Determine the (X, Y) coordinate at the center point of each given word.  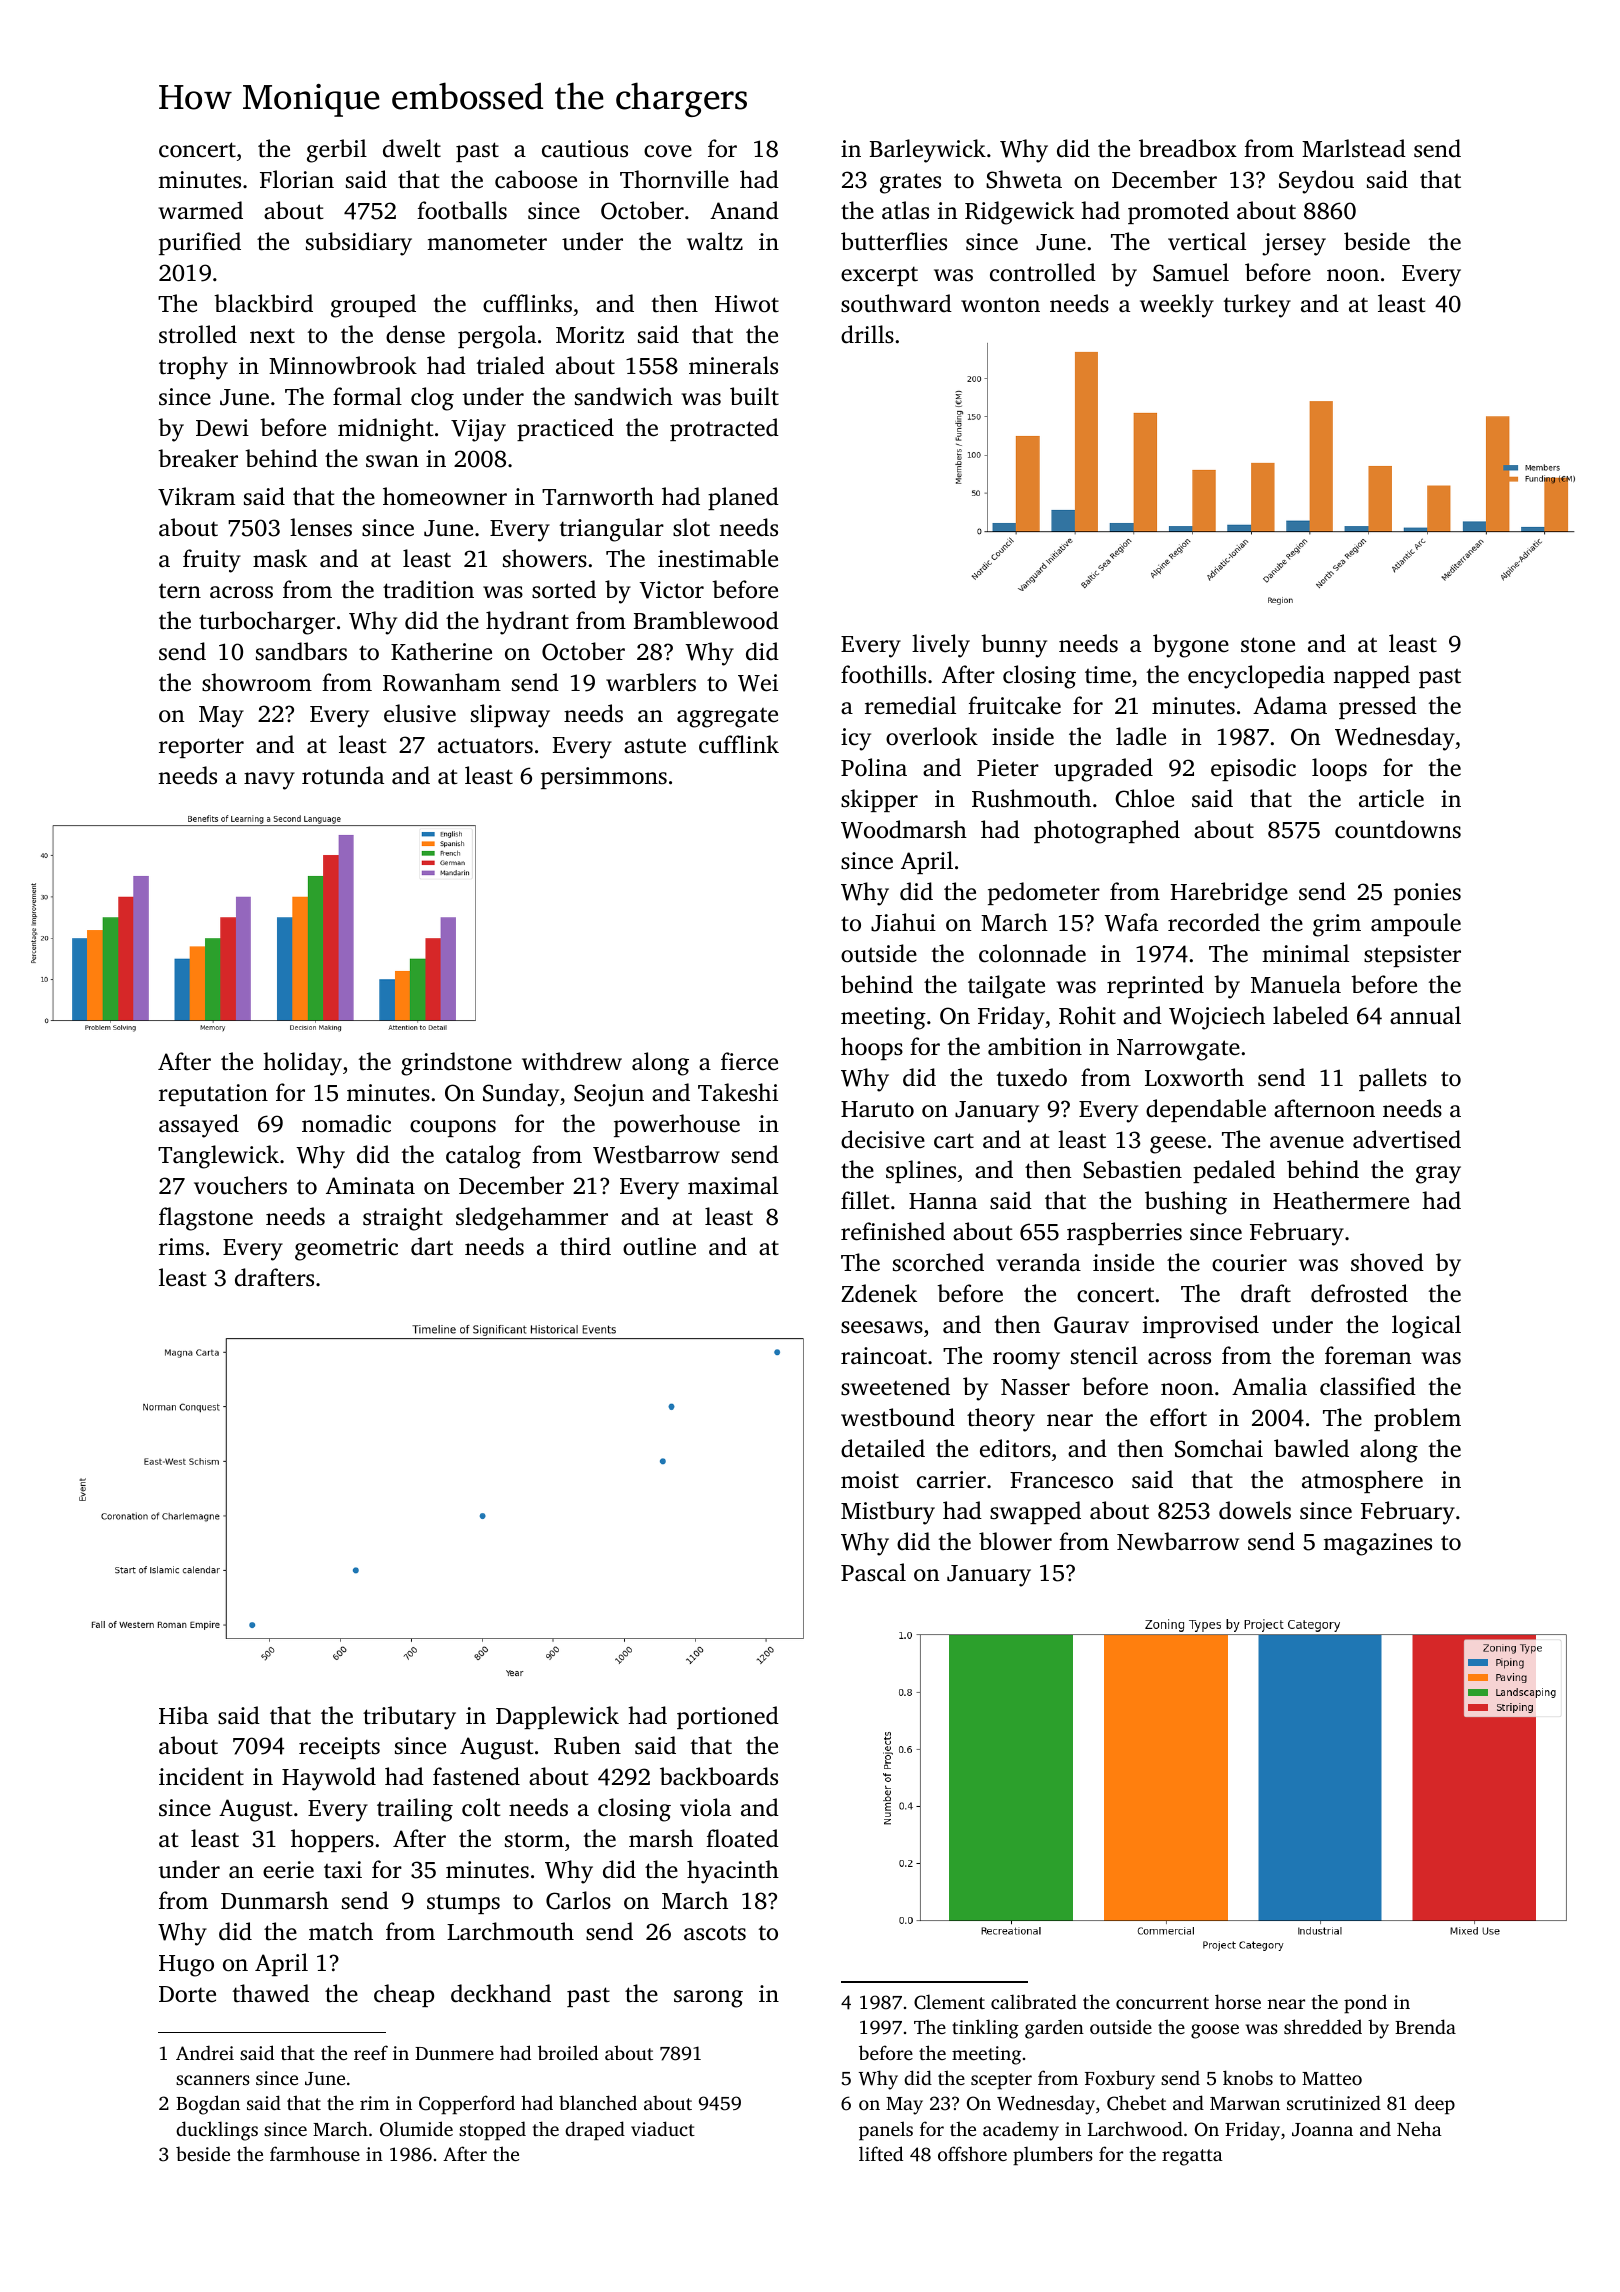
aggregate (727, 718)
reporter (201, 748)
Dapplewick (557, 1717)
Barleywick (928, 151)
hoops (872, 1048)
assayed (199, 1126)
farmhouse (315, 2153)
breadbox (1188, 148)
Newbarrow (1178, 1541)
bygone (1191, 646)
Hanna (943, 1201)
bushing (1186, 1203)
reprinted (1155, 986)
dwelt (412, 148)
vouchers (240, 1185)
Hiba (183, 1715)
